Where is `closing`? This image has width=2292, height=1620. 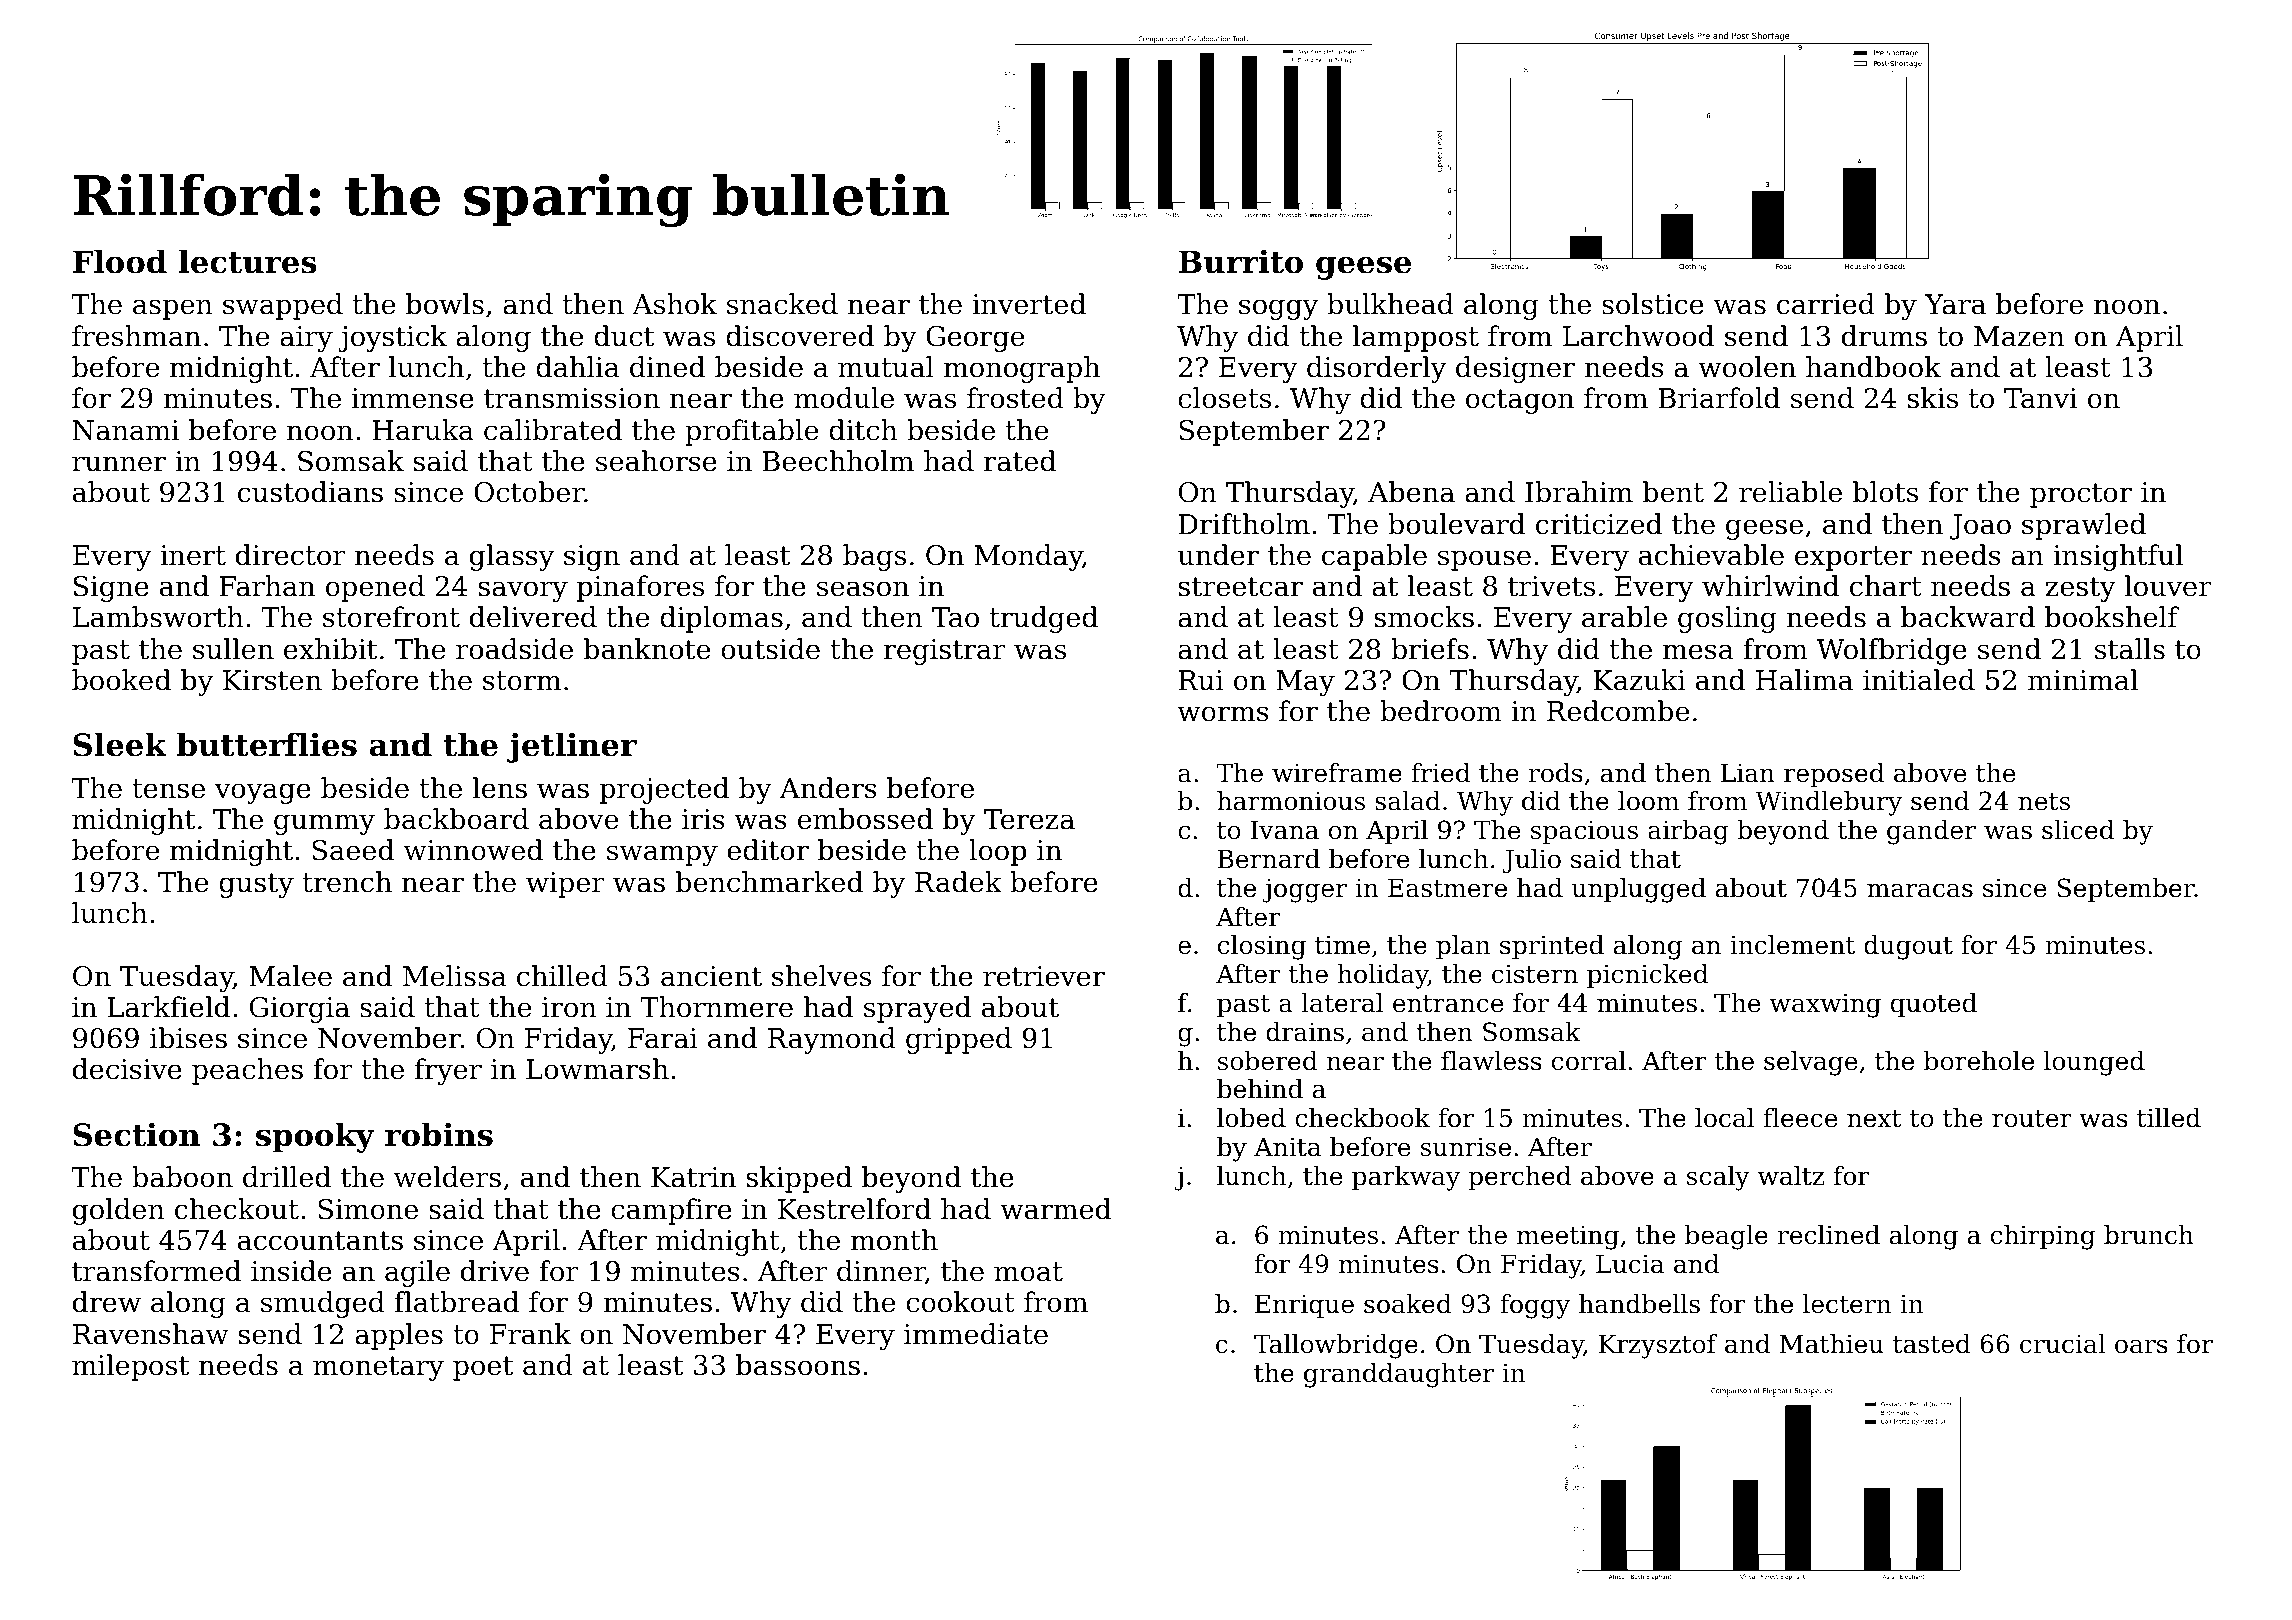 closing is located at coordinates (1262, 947).
